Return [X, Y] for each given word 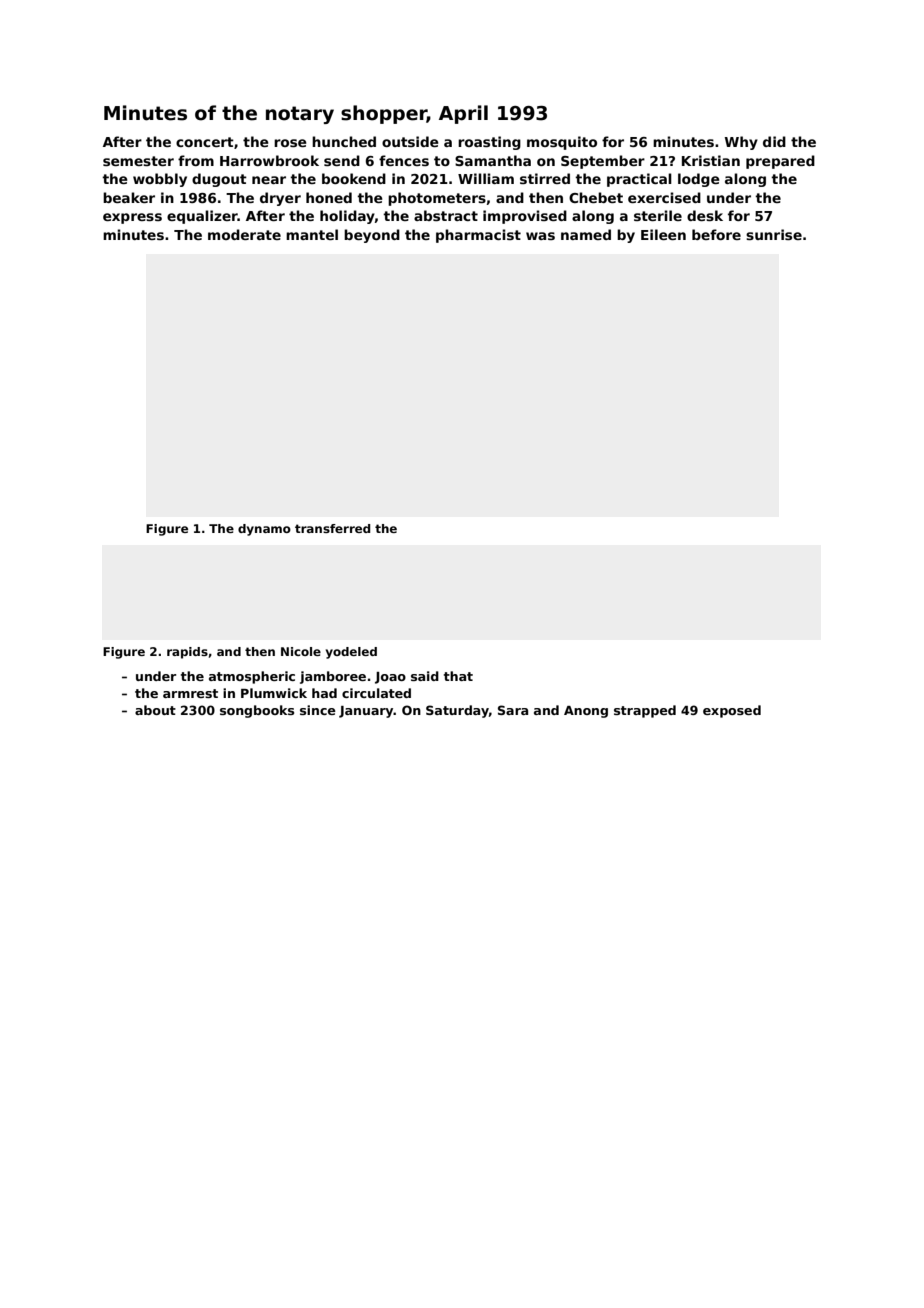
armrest [190, 693]
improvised [525, 217]
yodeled [351, 653]
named [586, 234]
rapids [187, 653]
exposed [732, 711]
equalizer [202, 217]
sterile [658, 215]
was [540, 236]
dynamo [264, 530]
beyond [372, 236]
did [774, 141]
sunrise [774, 234]
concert [205, 142]
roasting [489, 143]
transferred [332, 528]
